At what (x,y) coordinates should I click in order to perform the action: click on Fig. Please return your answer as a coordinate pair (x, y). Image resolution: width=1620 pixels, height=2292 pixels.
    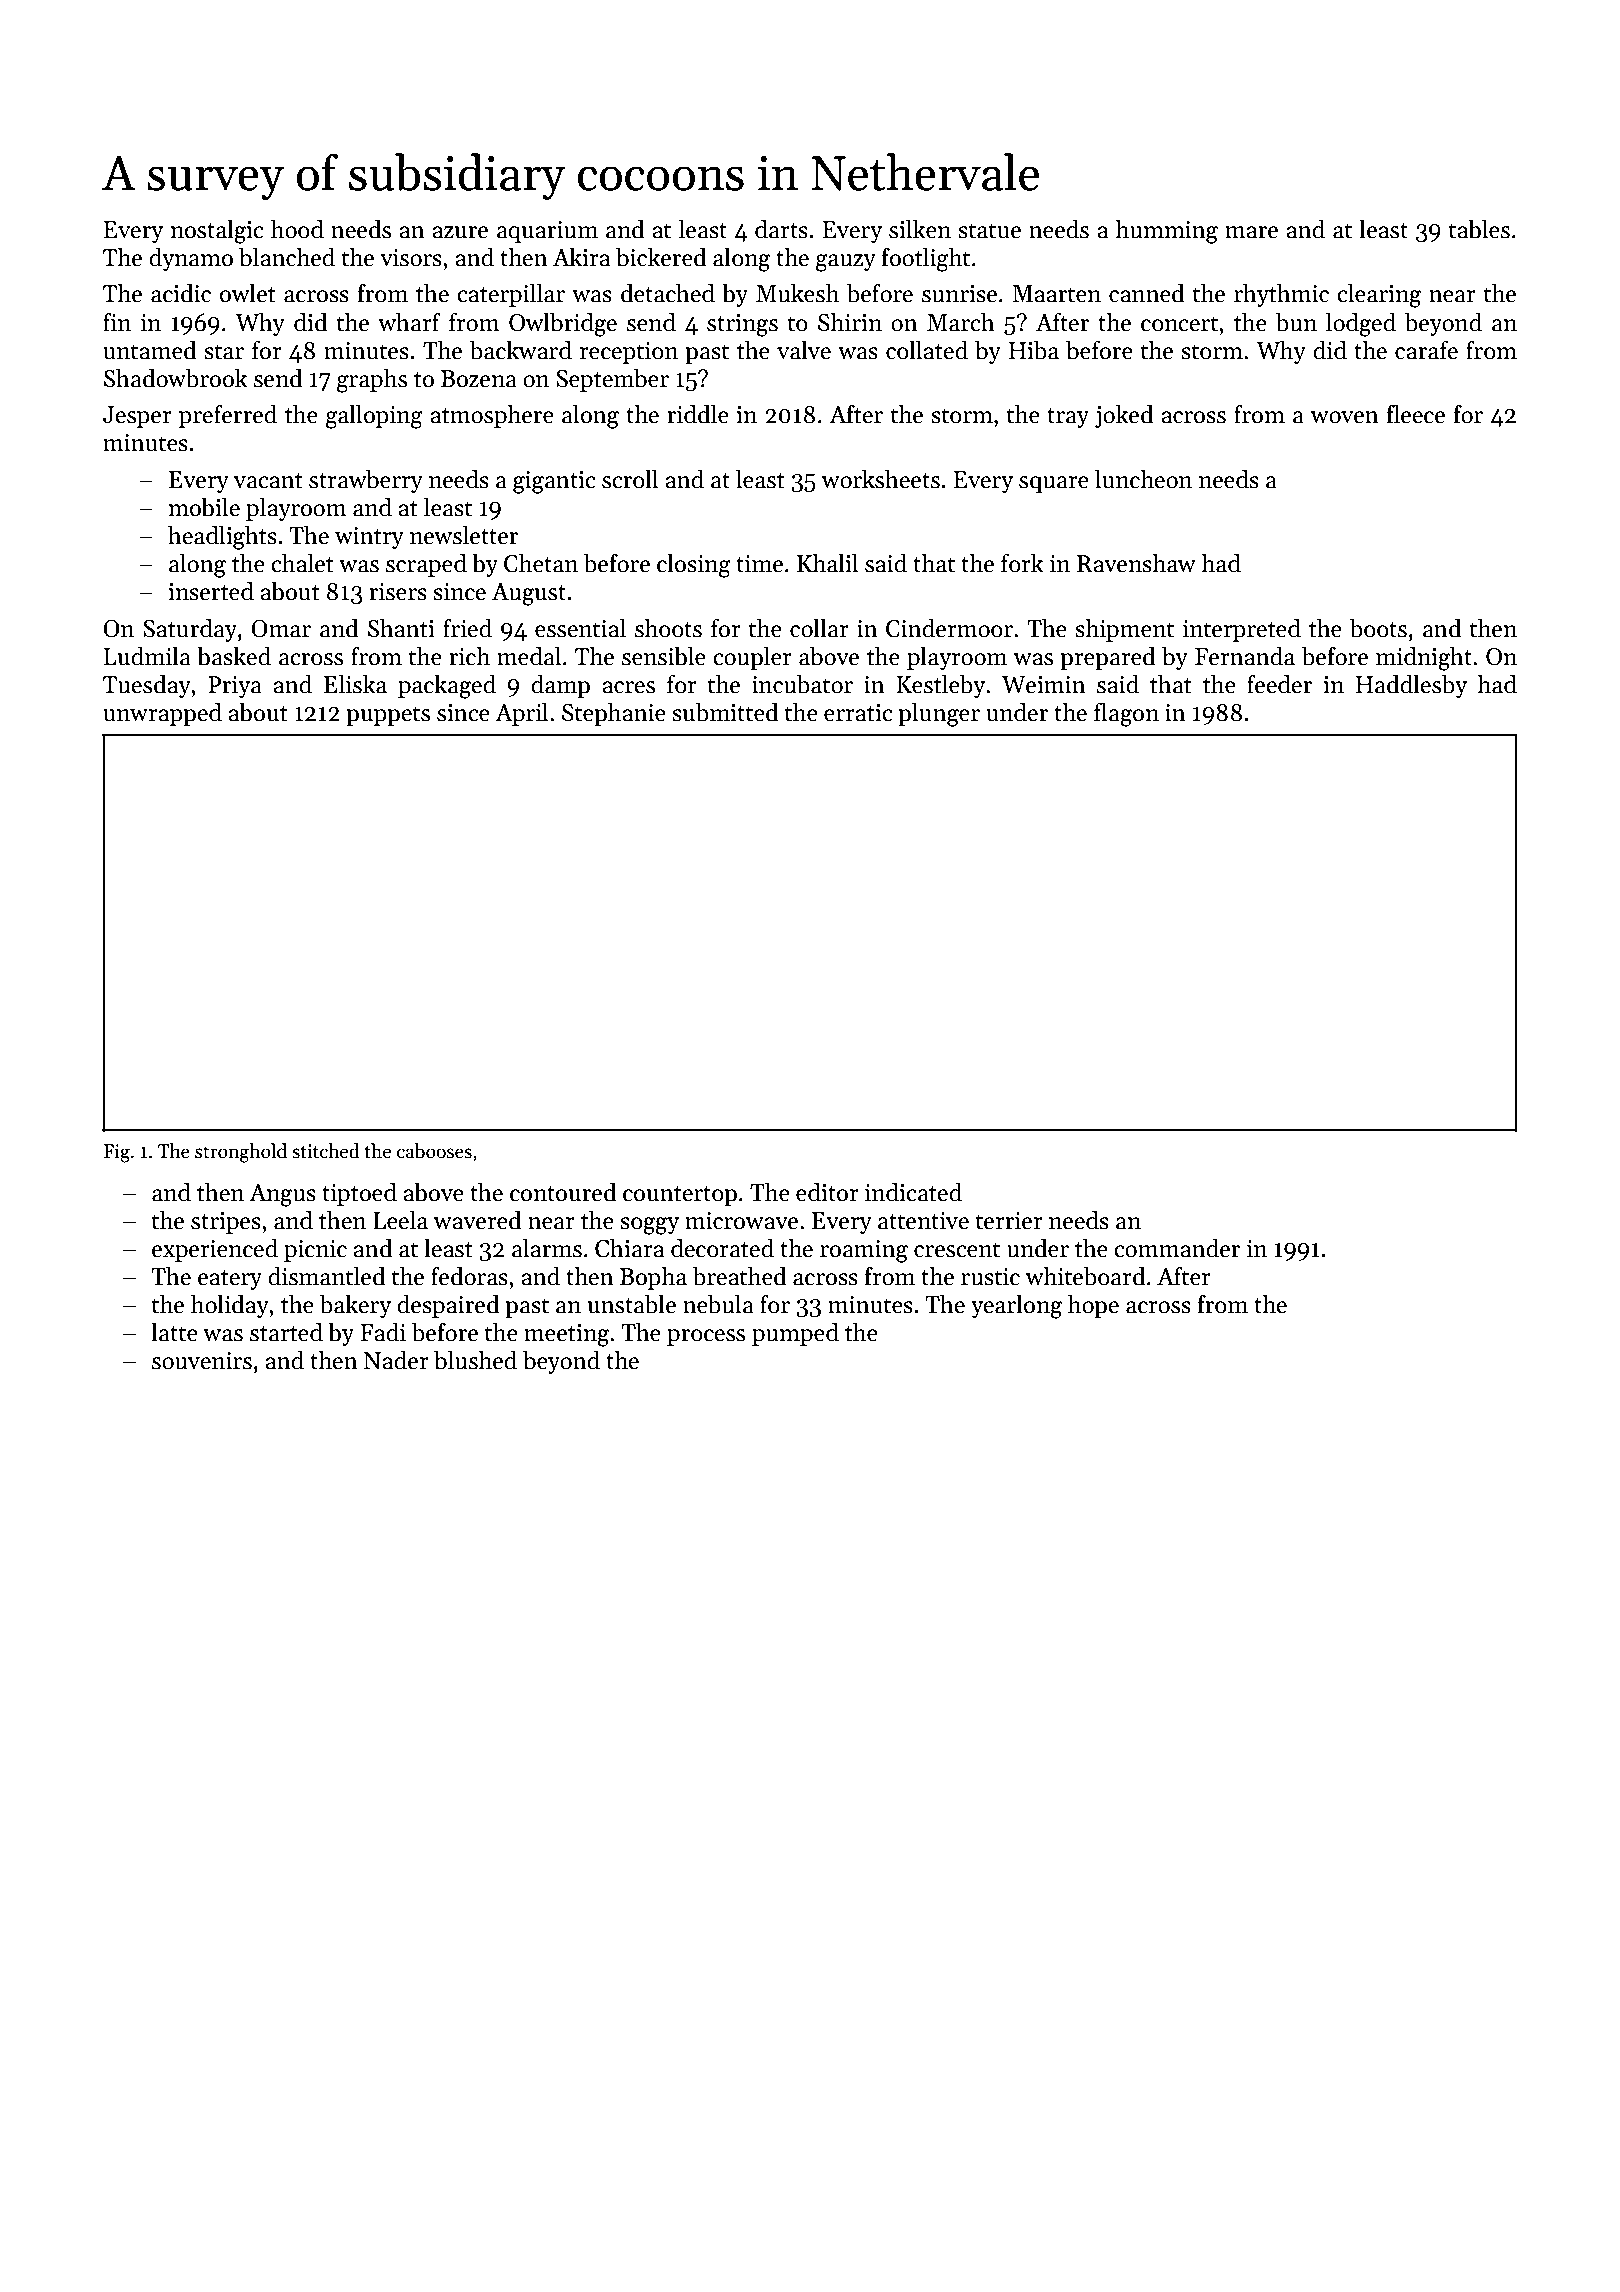
    Looking at the image, I should click on (116, 1153).
